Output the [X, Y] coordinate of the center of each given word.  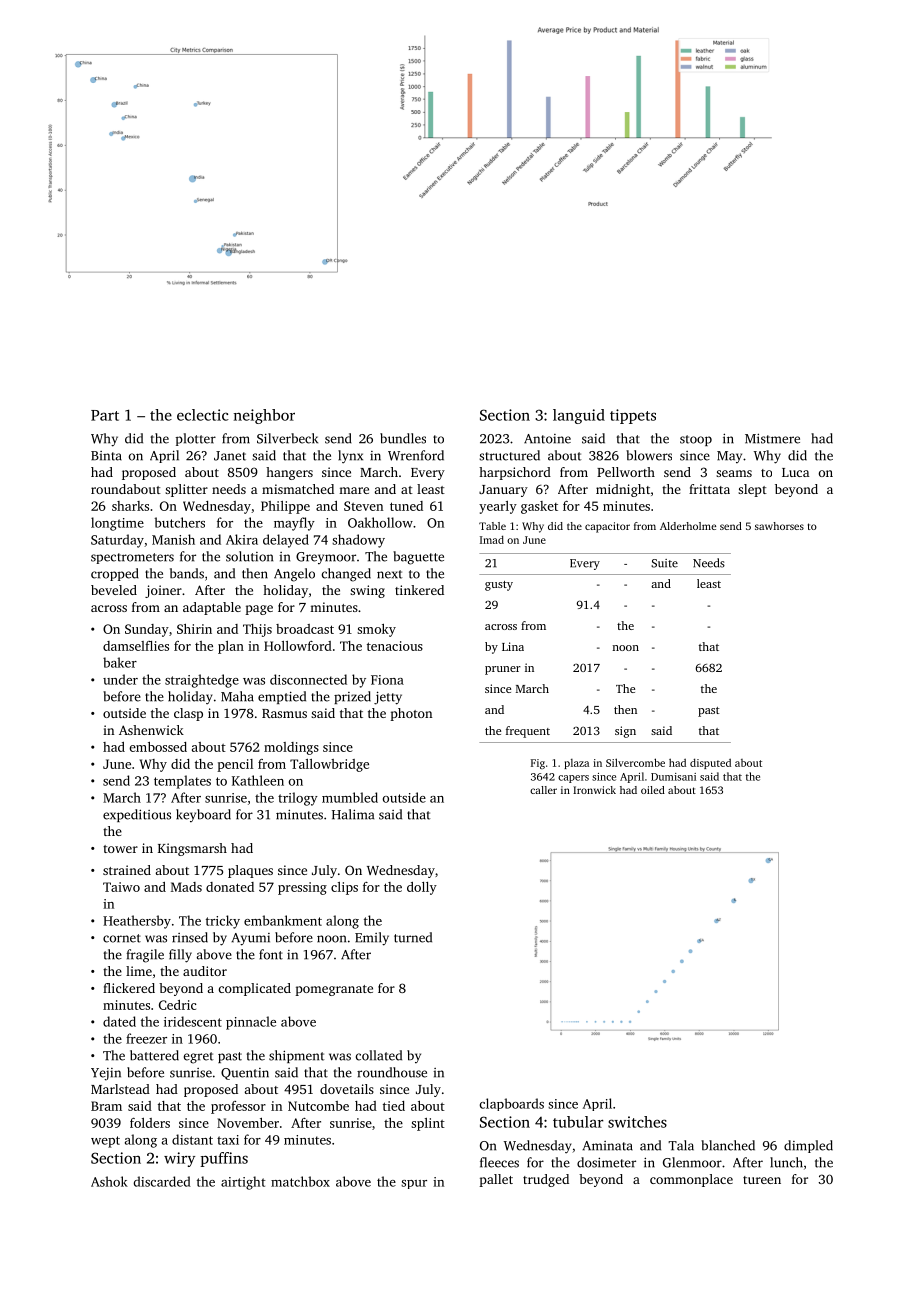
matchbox [300, 1181]
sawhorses [779, 526]
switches [637, 1122]
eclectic [203, 415]
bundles [403, 438]
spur [414, 1184]
